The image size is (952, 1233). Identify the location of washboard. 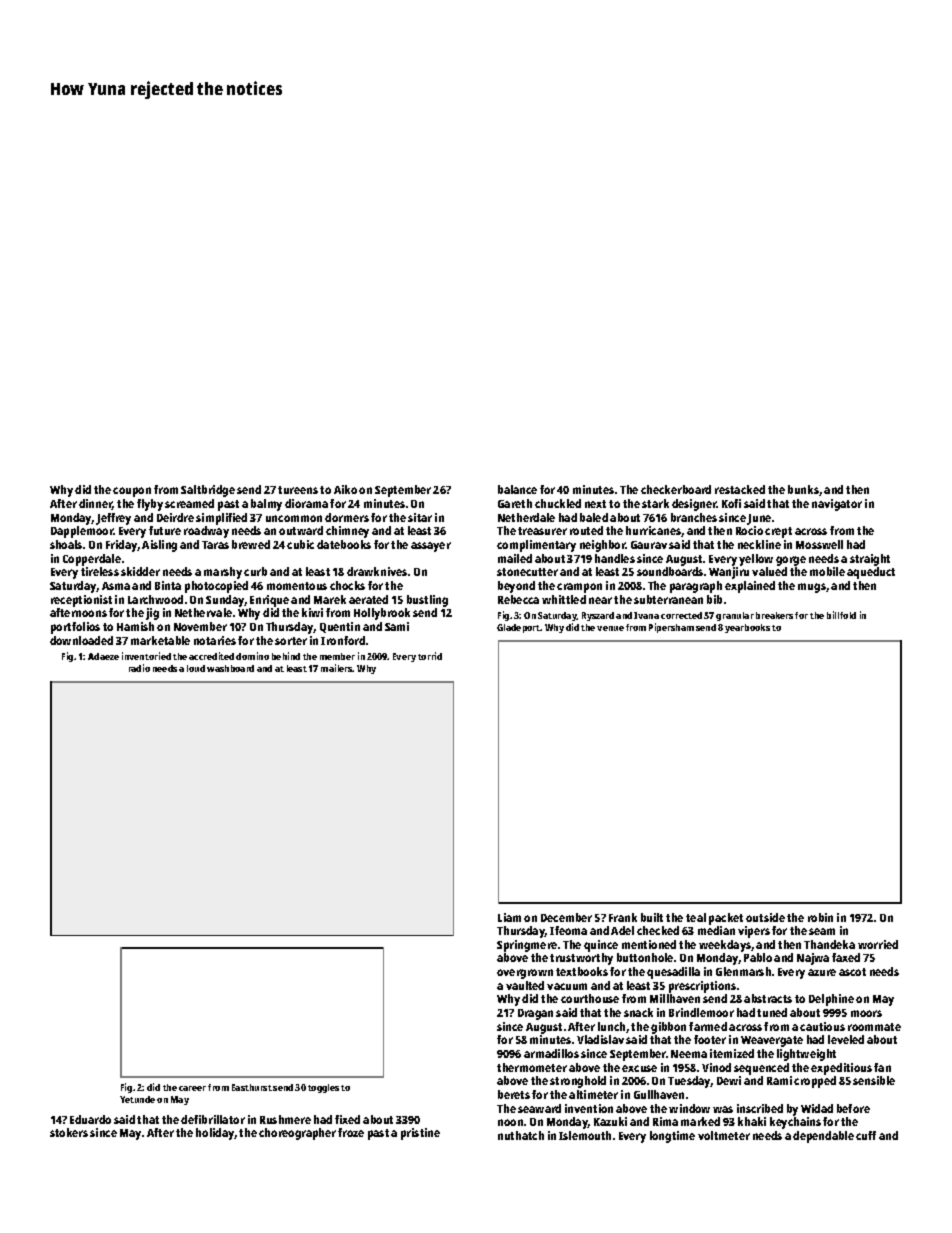
(230, 668).
